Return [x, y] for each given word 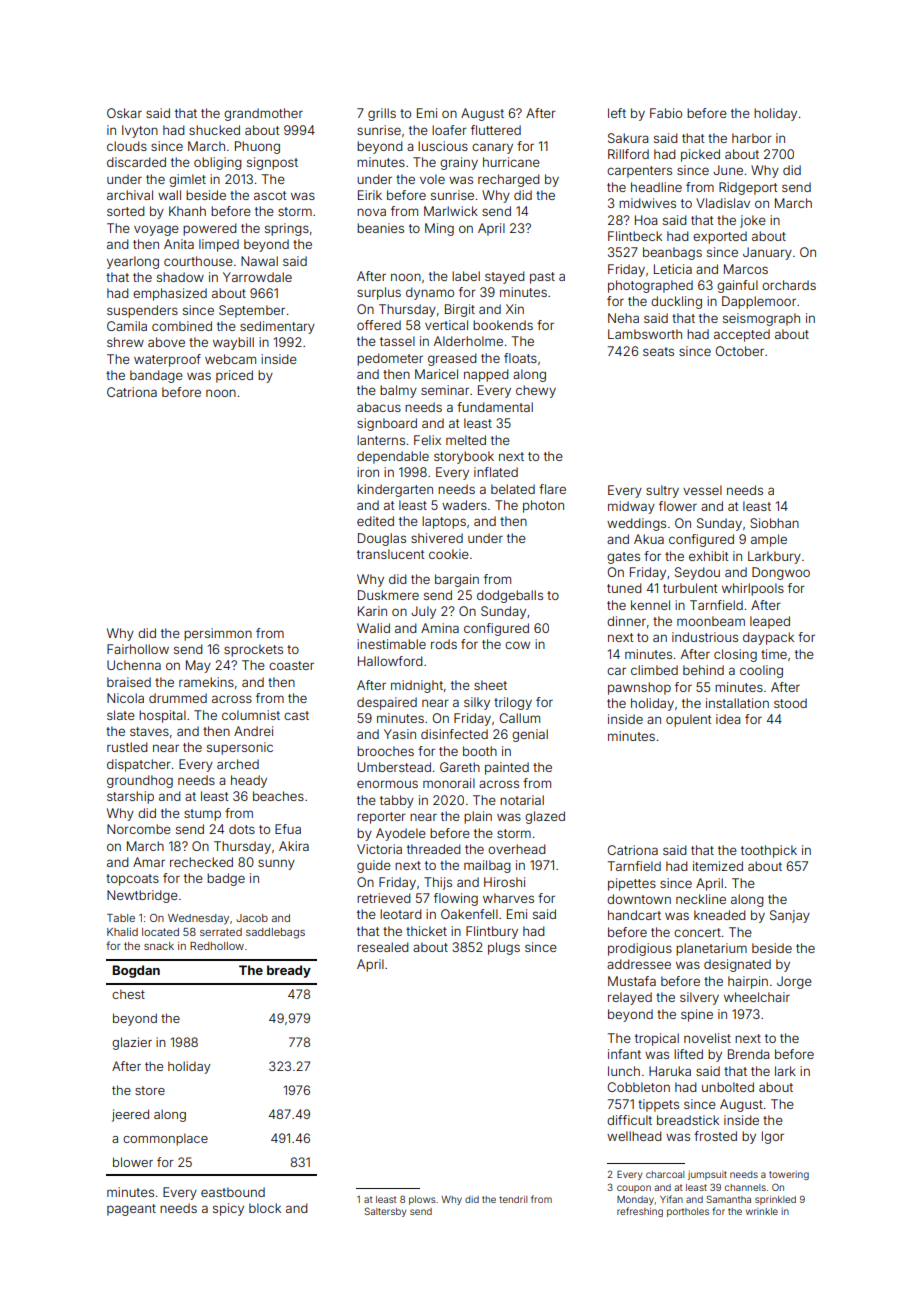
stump [202, 815]
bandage [156, 376]
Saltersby [385, 1212]
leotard [401, 914]
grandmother [263, 114]
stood [790, 703]
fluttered [496, 130]
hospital [162, 716]
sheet [490, 685]
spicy [228, 1209]
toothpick [769, 851]
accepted [742, 335]
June [728, 170]
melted [466, 440]
